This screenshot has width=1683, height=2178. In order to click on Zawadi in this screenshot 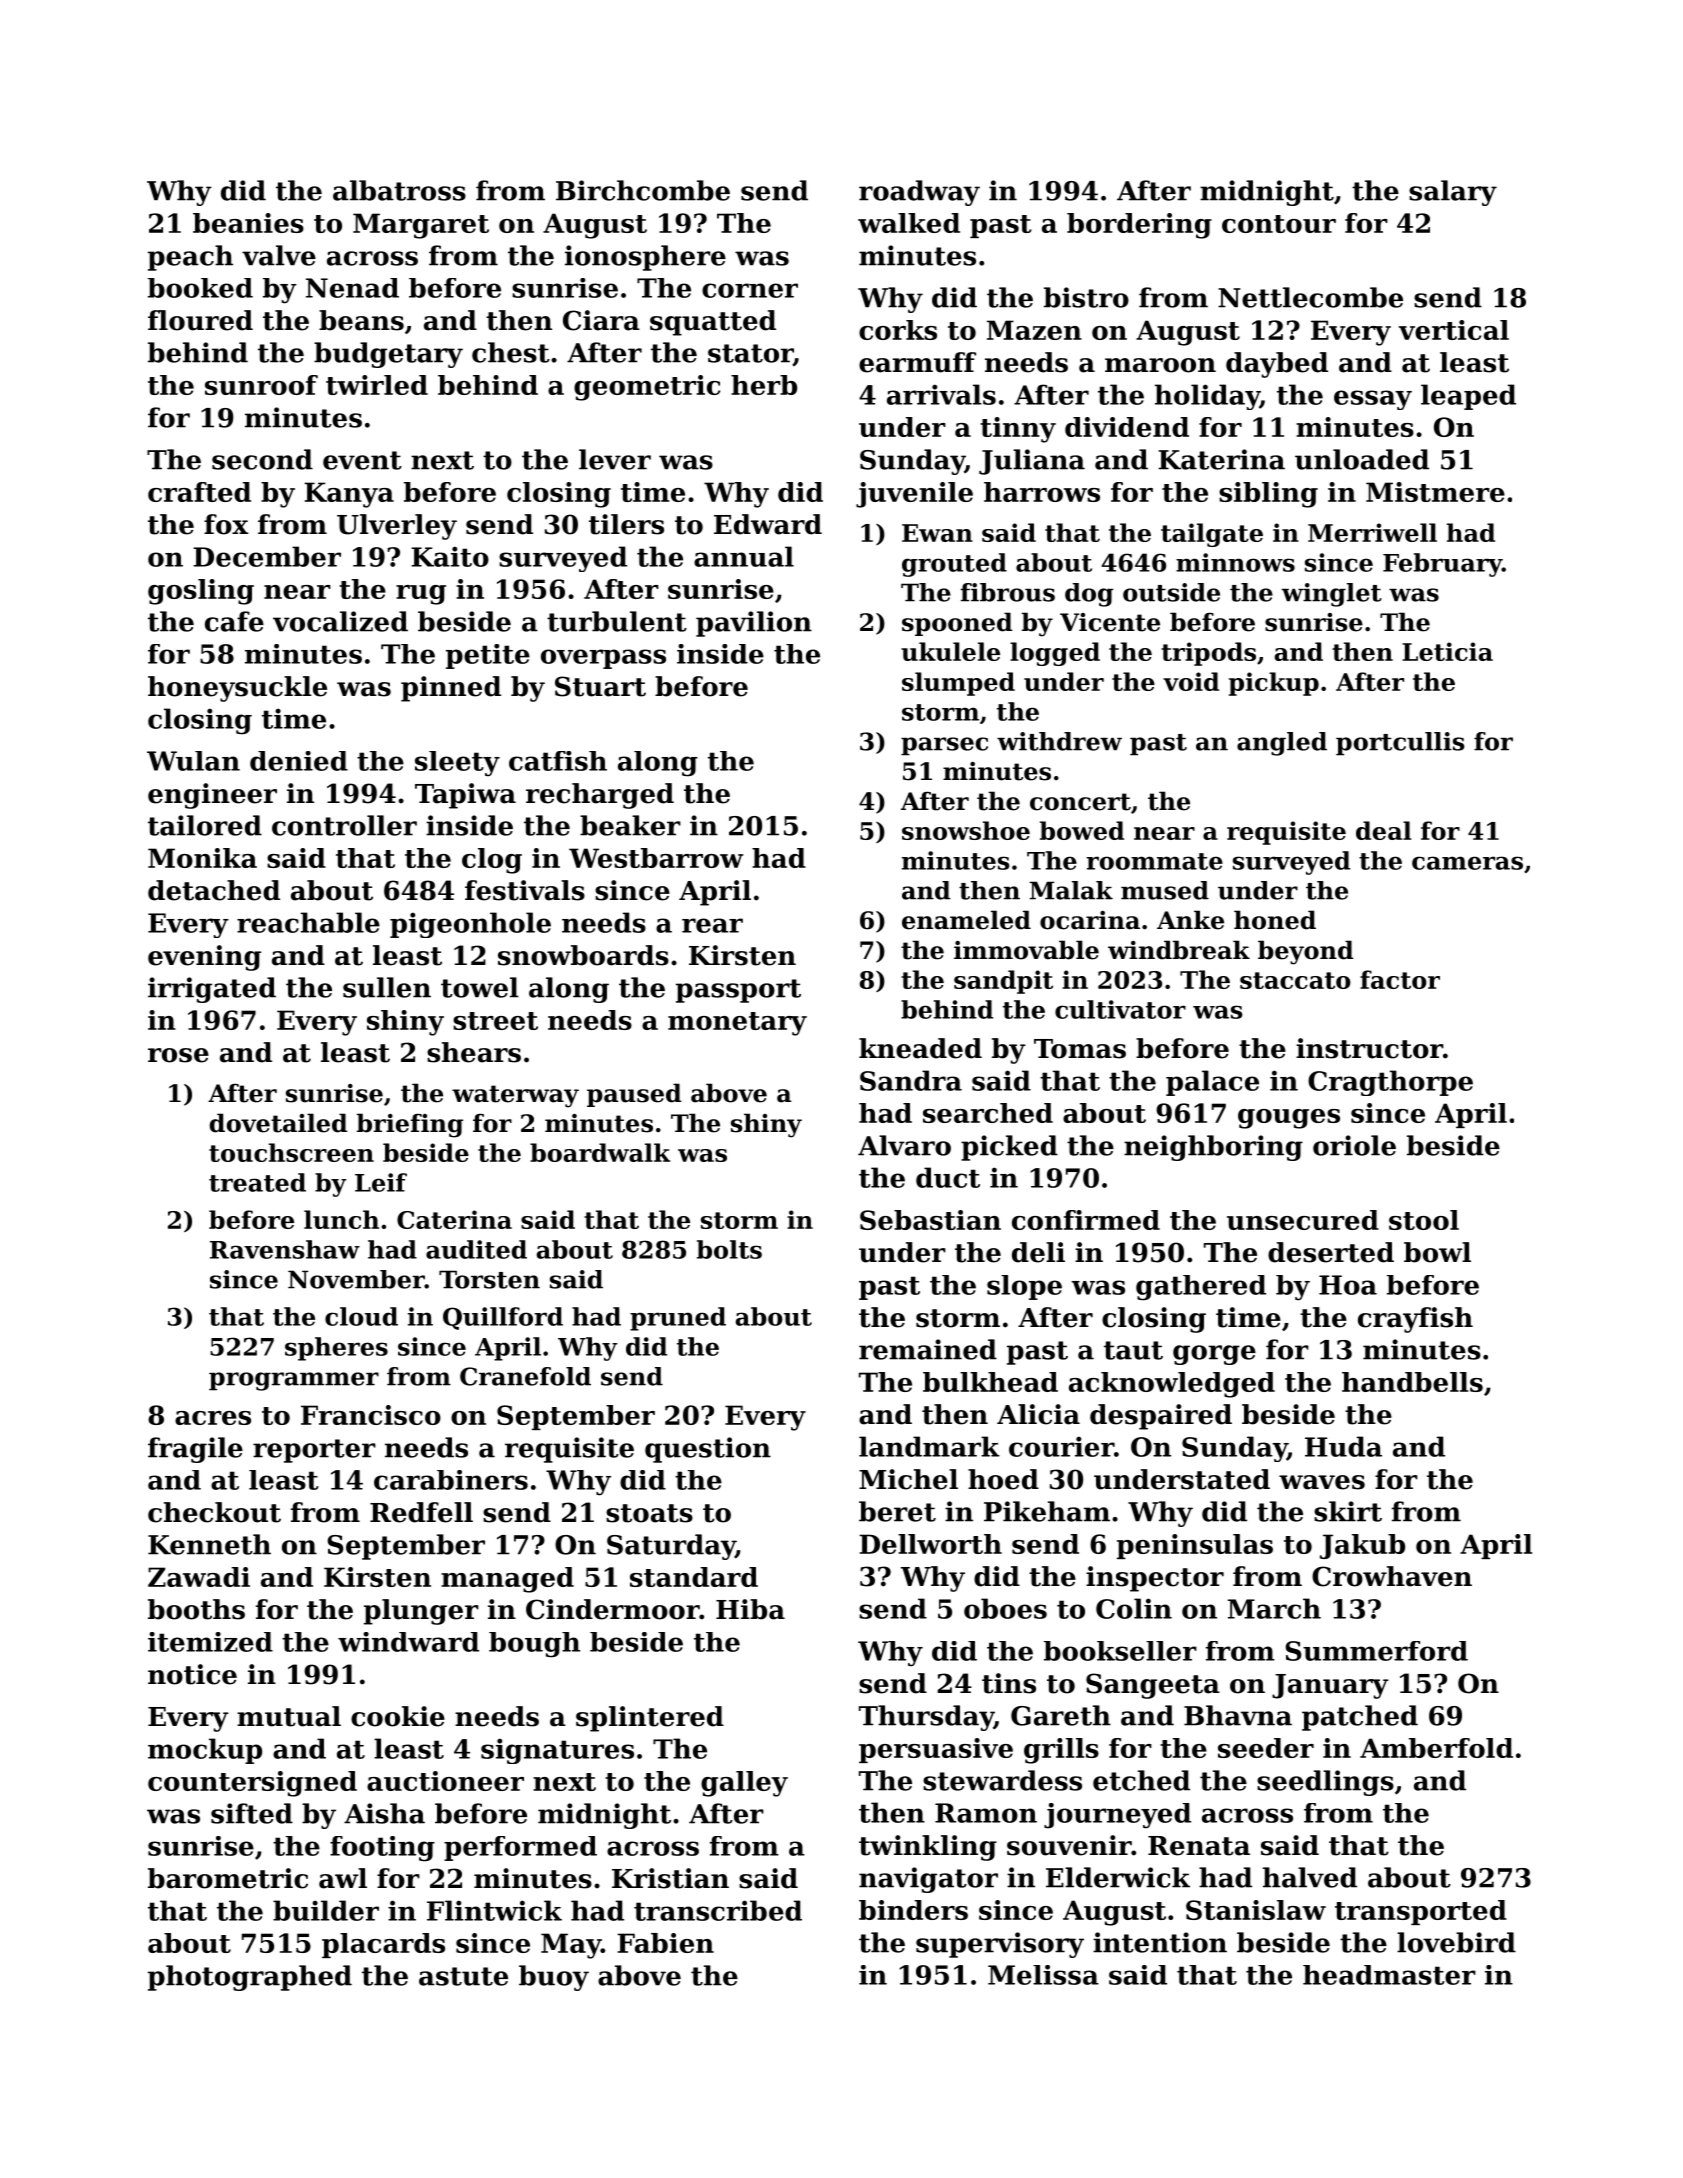, I will do `click(199, 1577)`.
